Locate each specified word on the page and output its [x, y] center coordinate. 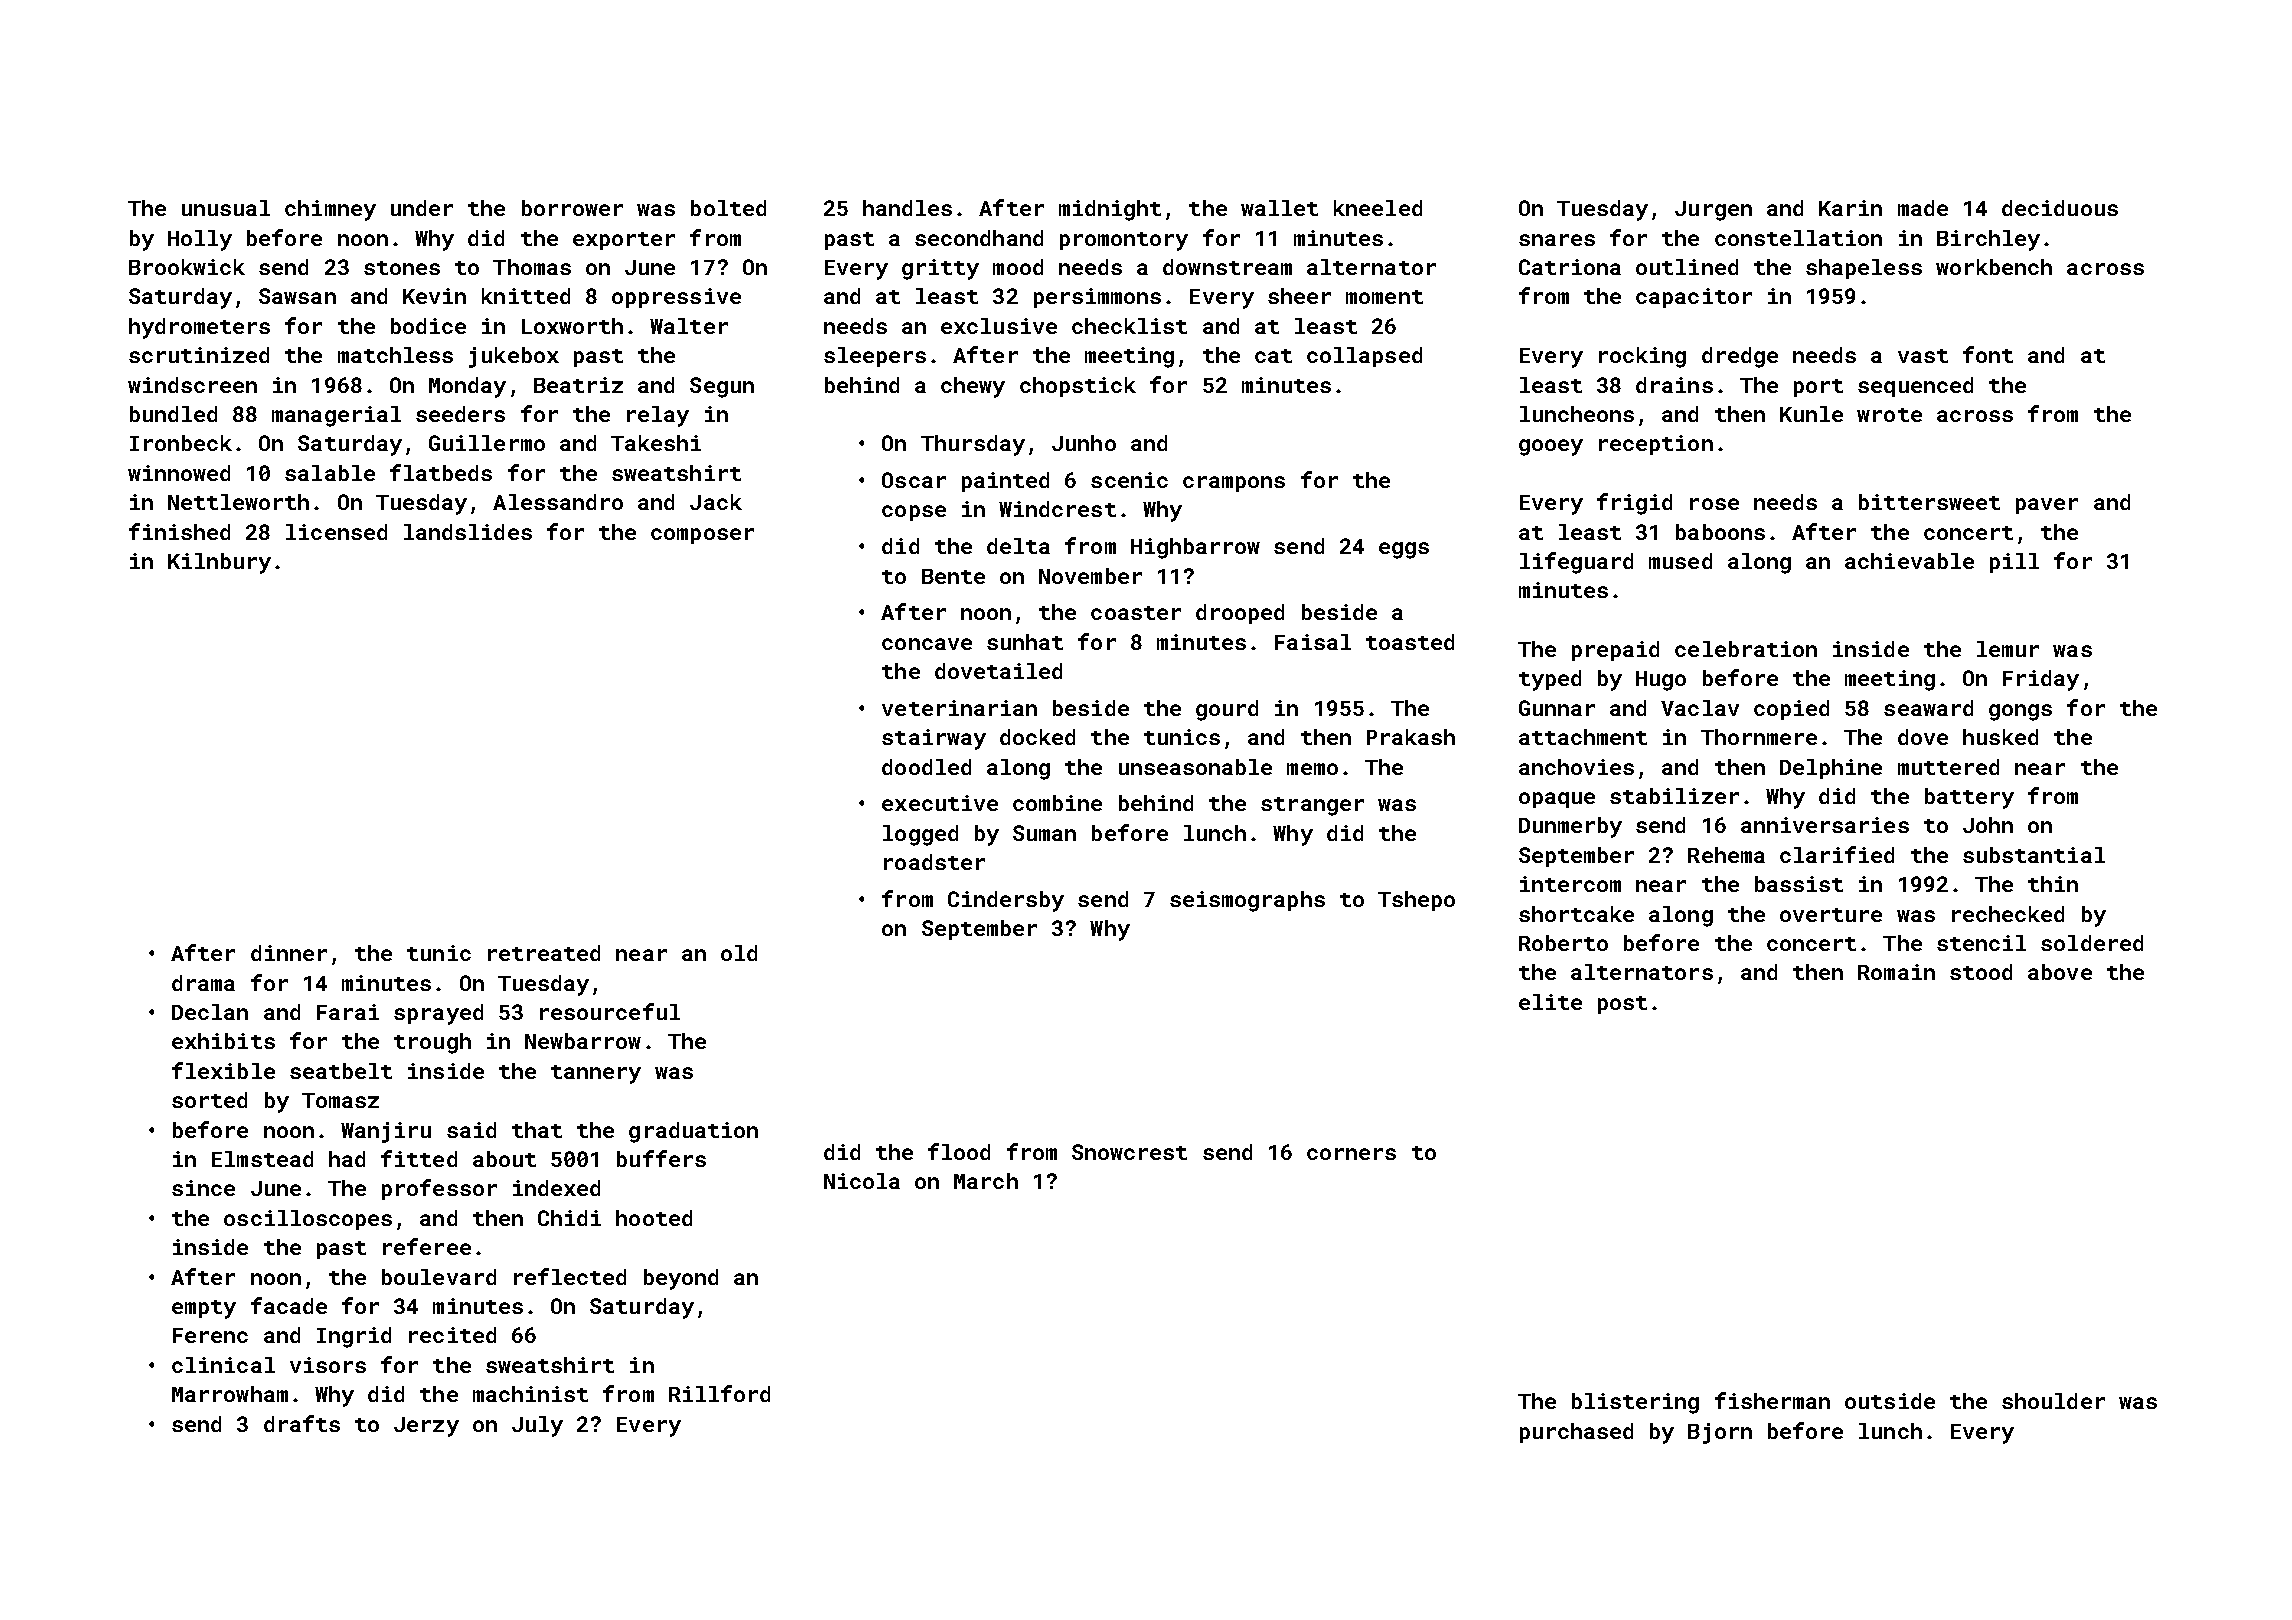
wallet [1279, 208]
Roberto [1563, 943]
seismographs [1247, 901]
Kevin [434, 296]
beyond [681, 1279]
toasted [1410, 642]
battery [1969, 798]
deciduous [2060, 208]
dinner [289, 953]
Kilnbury [219, 563]
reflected [570, 1276]
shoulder [2053, 1401]
